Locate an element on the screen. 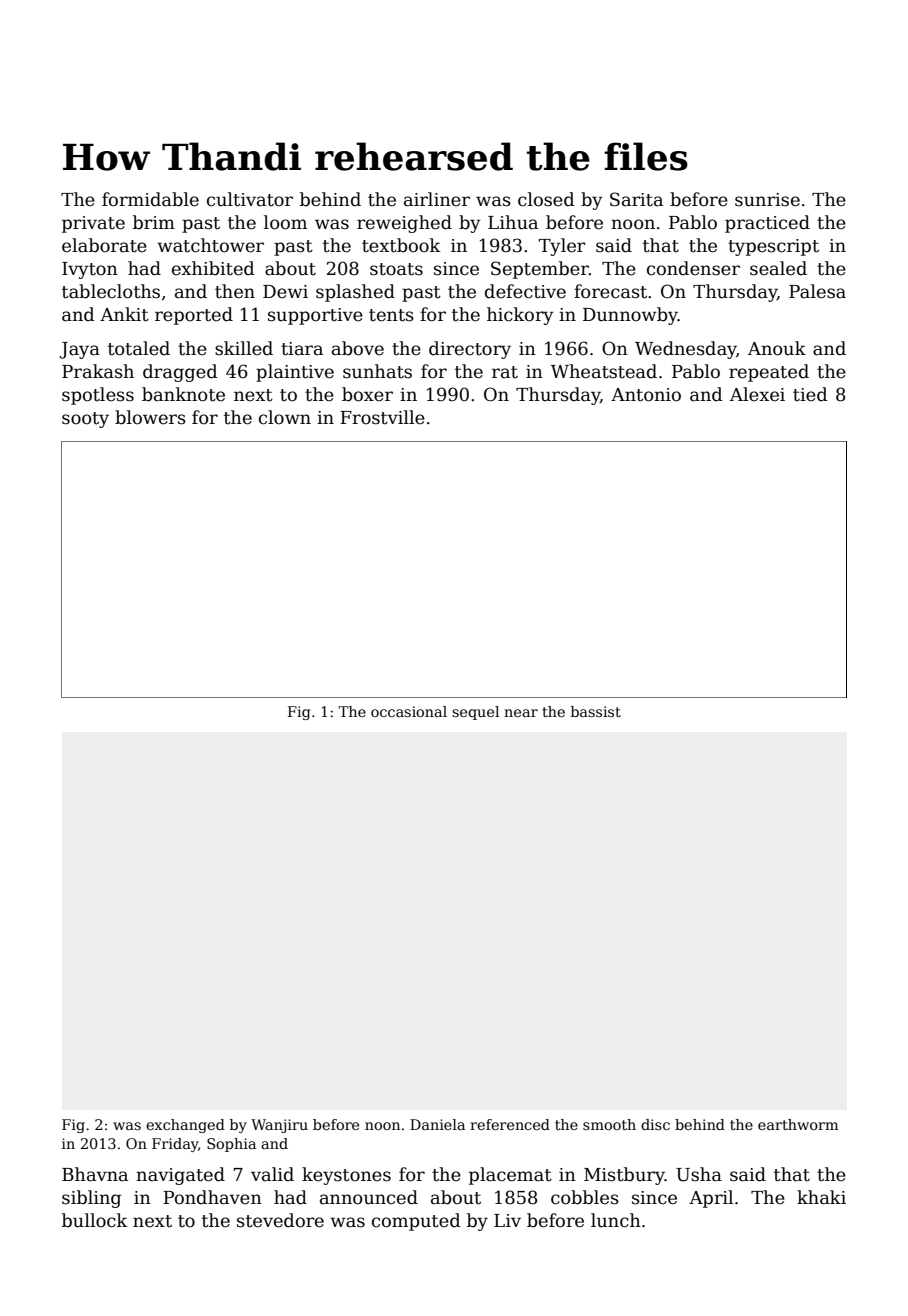 The height and width of the screenshot is (1316, 908). lunch is located at coordinates (616, 1220).
